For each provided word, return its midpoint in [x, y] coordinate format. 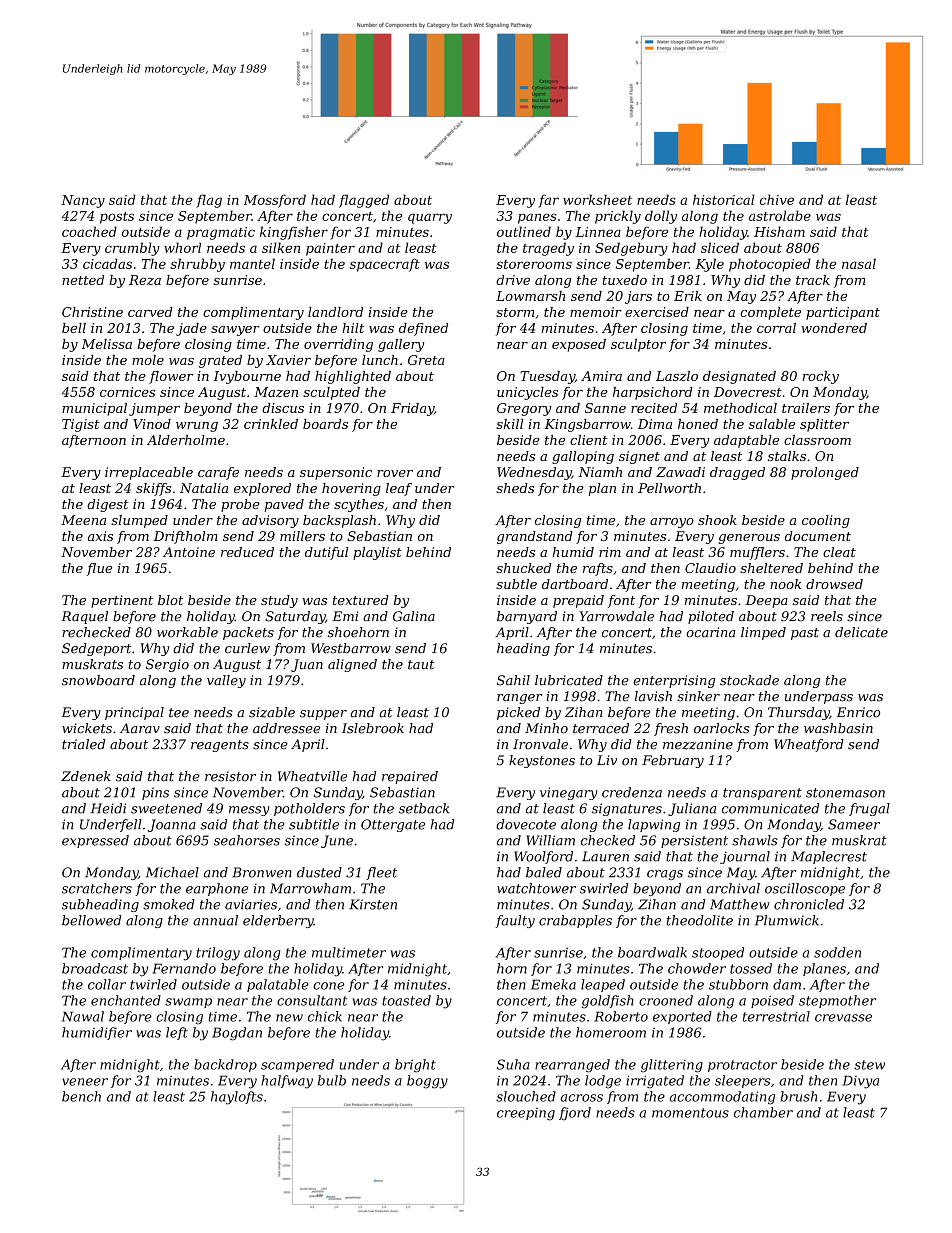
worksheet [597, 199]
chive [777, 199]
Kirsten [373, 904]
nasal [859, 263]
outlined [524, 231]
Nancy [83, 201]
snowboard [98, 680]
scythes [359, 505]
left [177, 1033]
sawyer [235, 331]
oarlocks [722, 728]
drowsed [834, 584]
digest [108, 505]
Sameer [854, 824]
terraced [601, 728]
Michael [172, 872]
